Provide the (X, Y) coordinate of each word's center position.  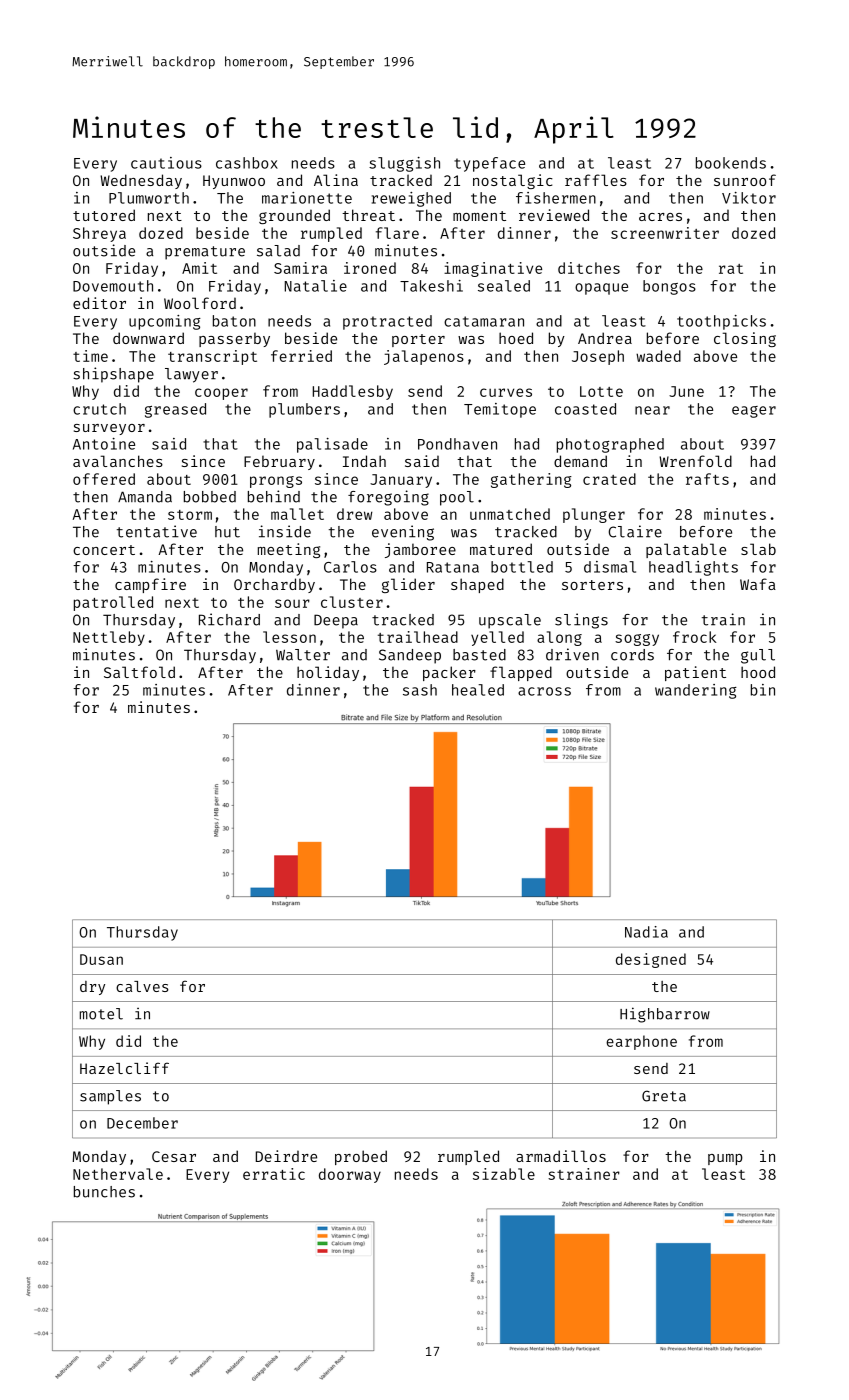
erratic (274, 1174)
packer (449, 673)
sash (420, 690)
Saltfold (139, 672)
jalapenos (424, 357)
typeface (489, 164)
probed (361, 1157)
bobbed (210, 497)
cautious (166, 163)
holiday (328, 673)
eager (754, 412)
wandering (696, 691)
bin (763, 690)
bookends (731, 163)
